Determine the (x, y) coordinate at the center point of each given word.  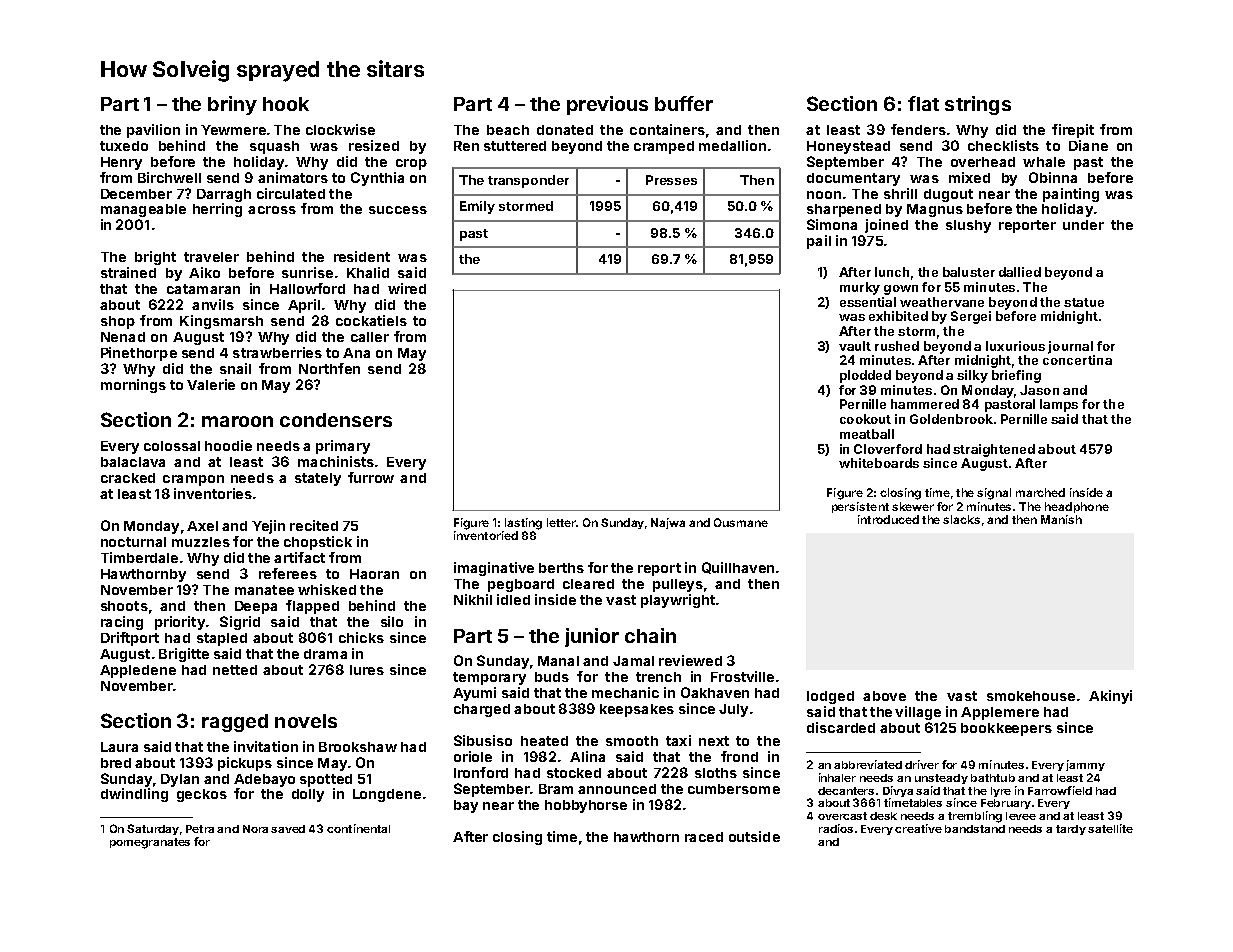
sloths (716, 773)
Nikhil (473, 599)
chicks (361, 637)
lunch (892, 272)
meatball (867, 434)
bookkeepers (1006, 729)
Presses (671, 180)
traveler (211, 257)
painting (1071, 195)
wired (407, 288)
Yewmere (233, 130)
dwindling (134, 795)
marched (1040, 492)
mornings (133, 386)
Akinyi (1110, 697)
